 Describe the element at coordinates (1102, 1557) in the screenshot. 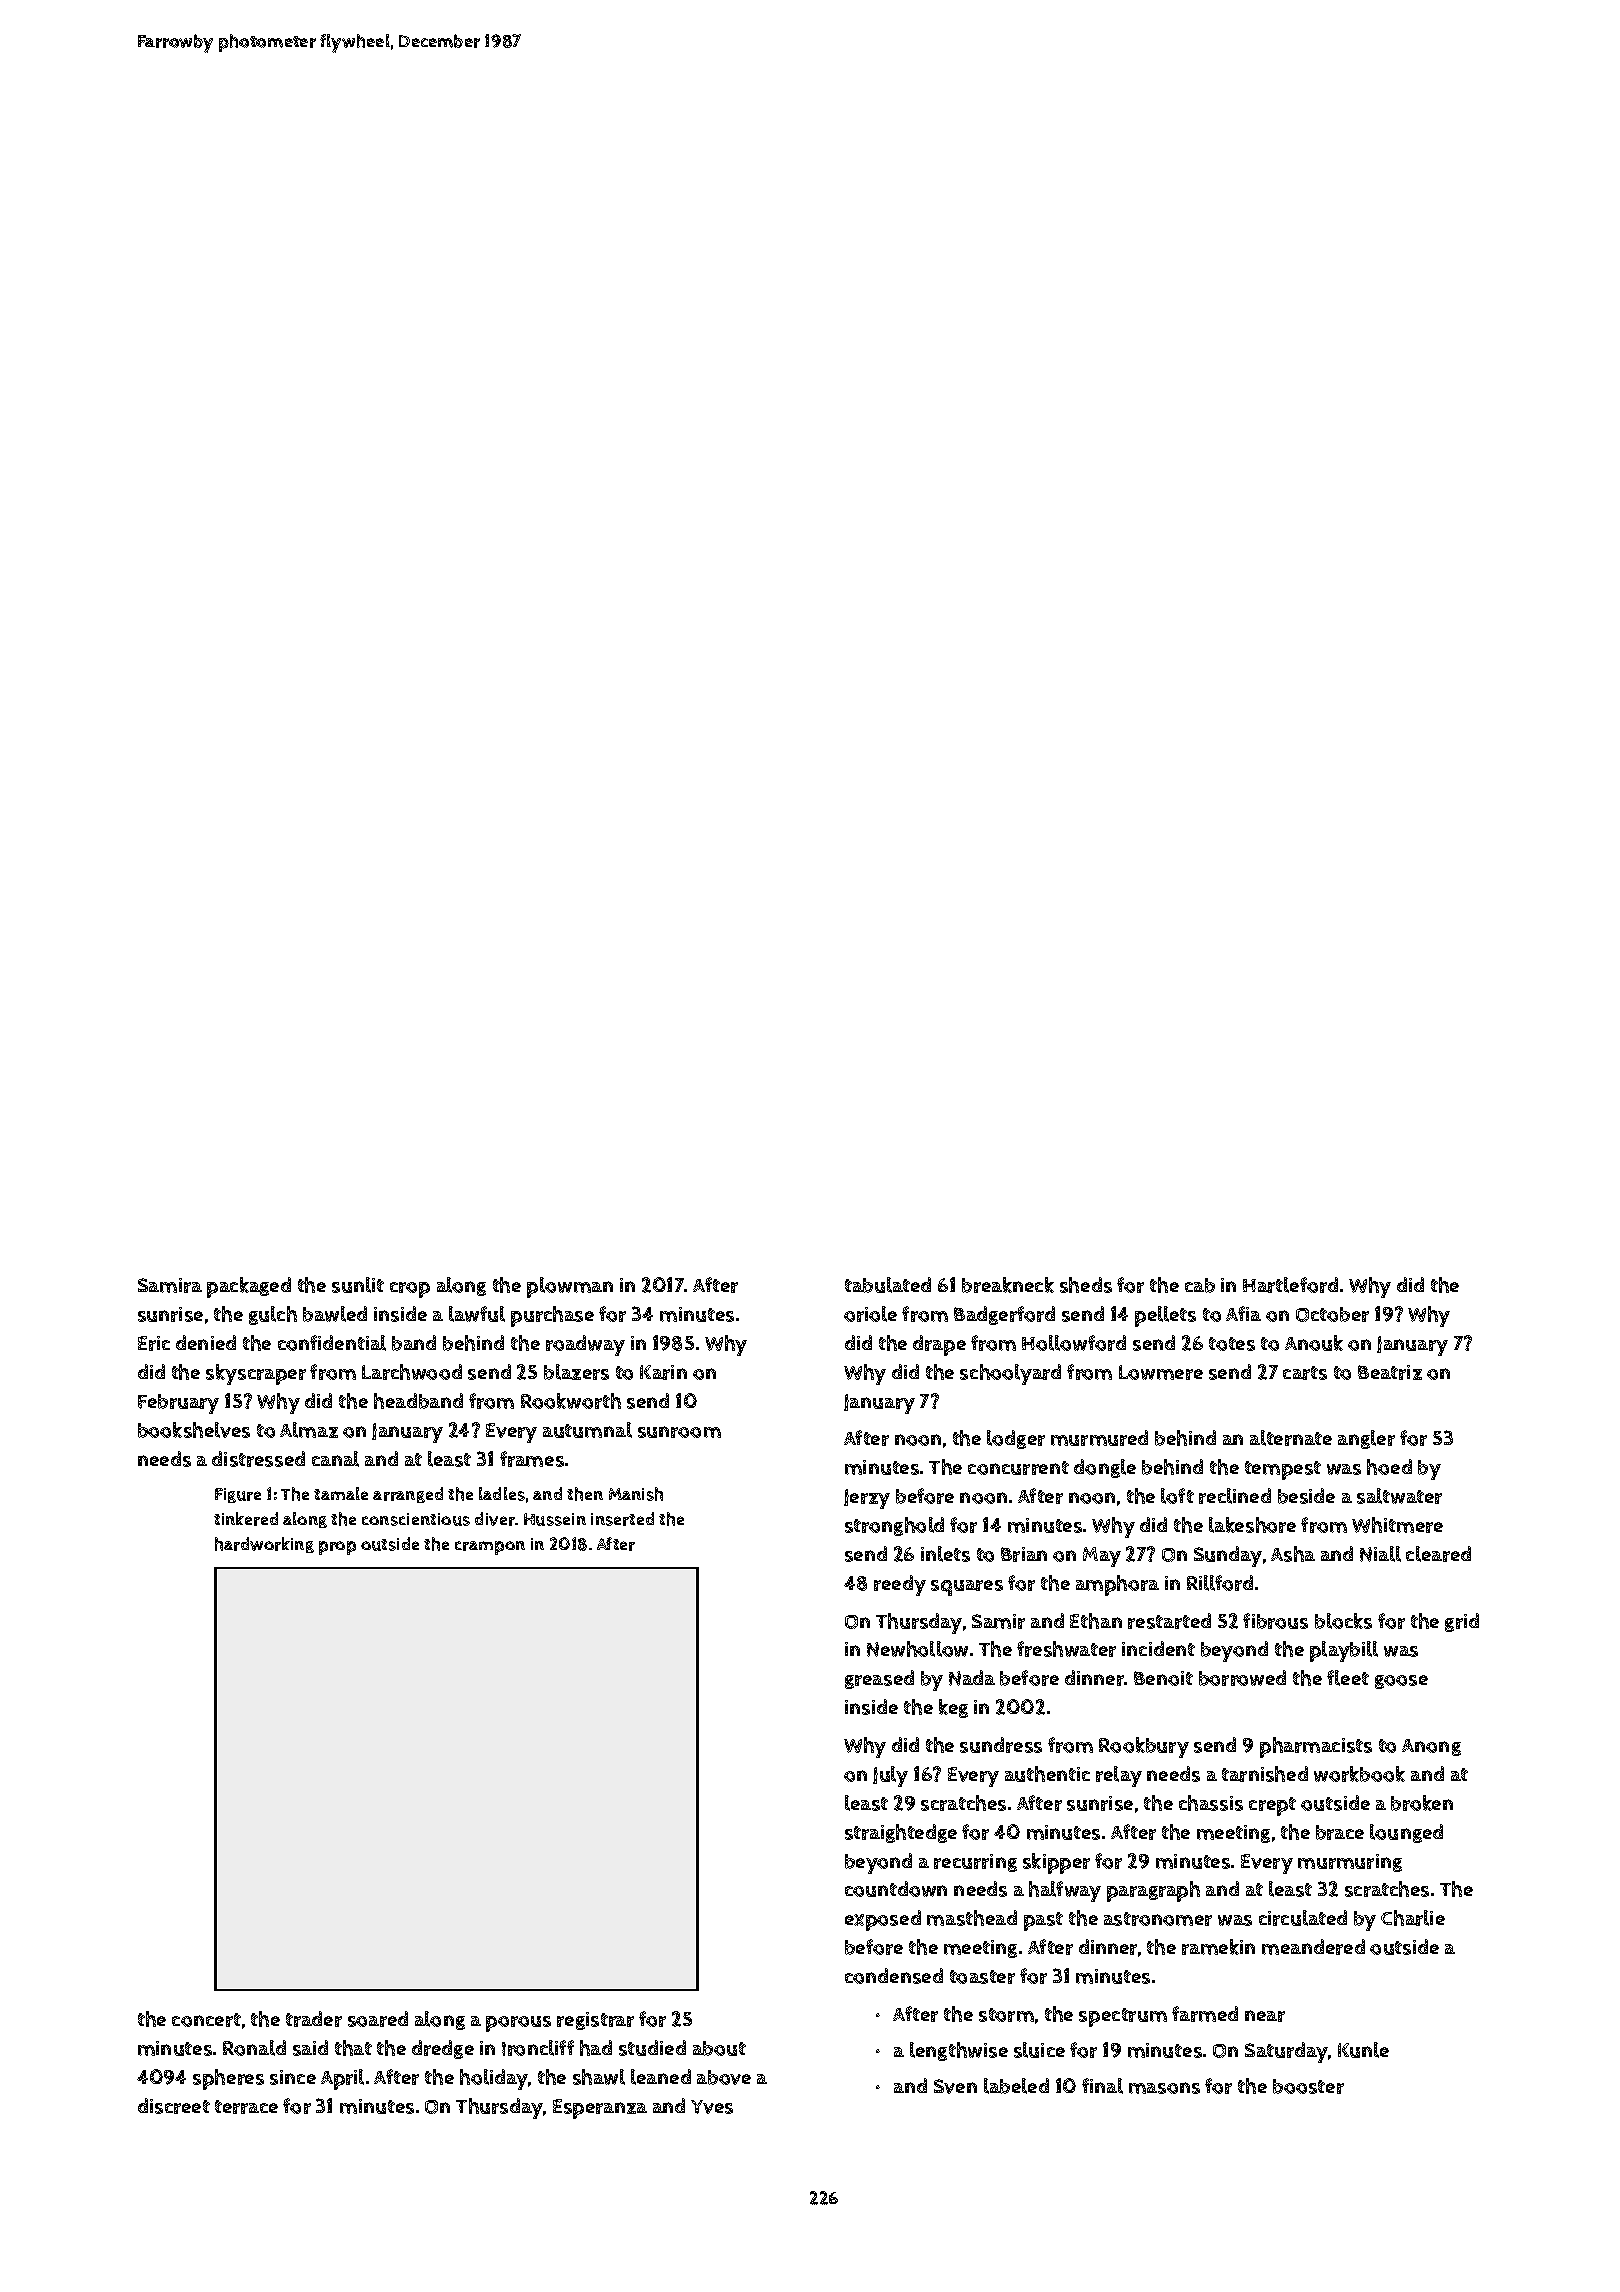

I see `May` at that location.
